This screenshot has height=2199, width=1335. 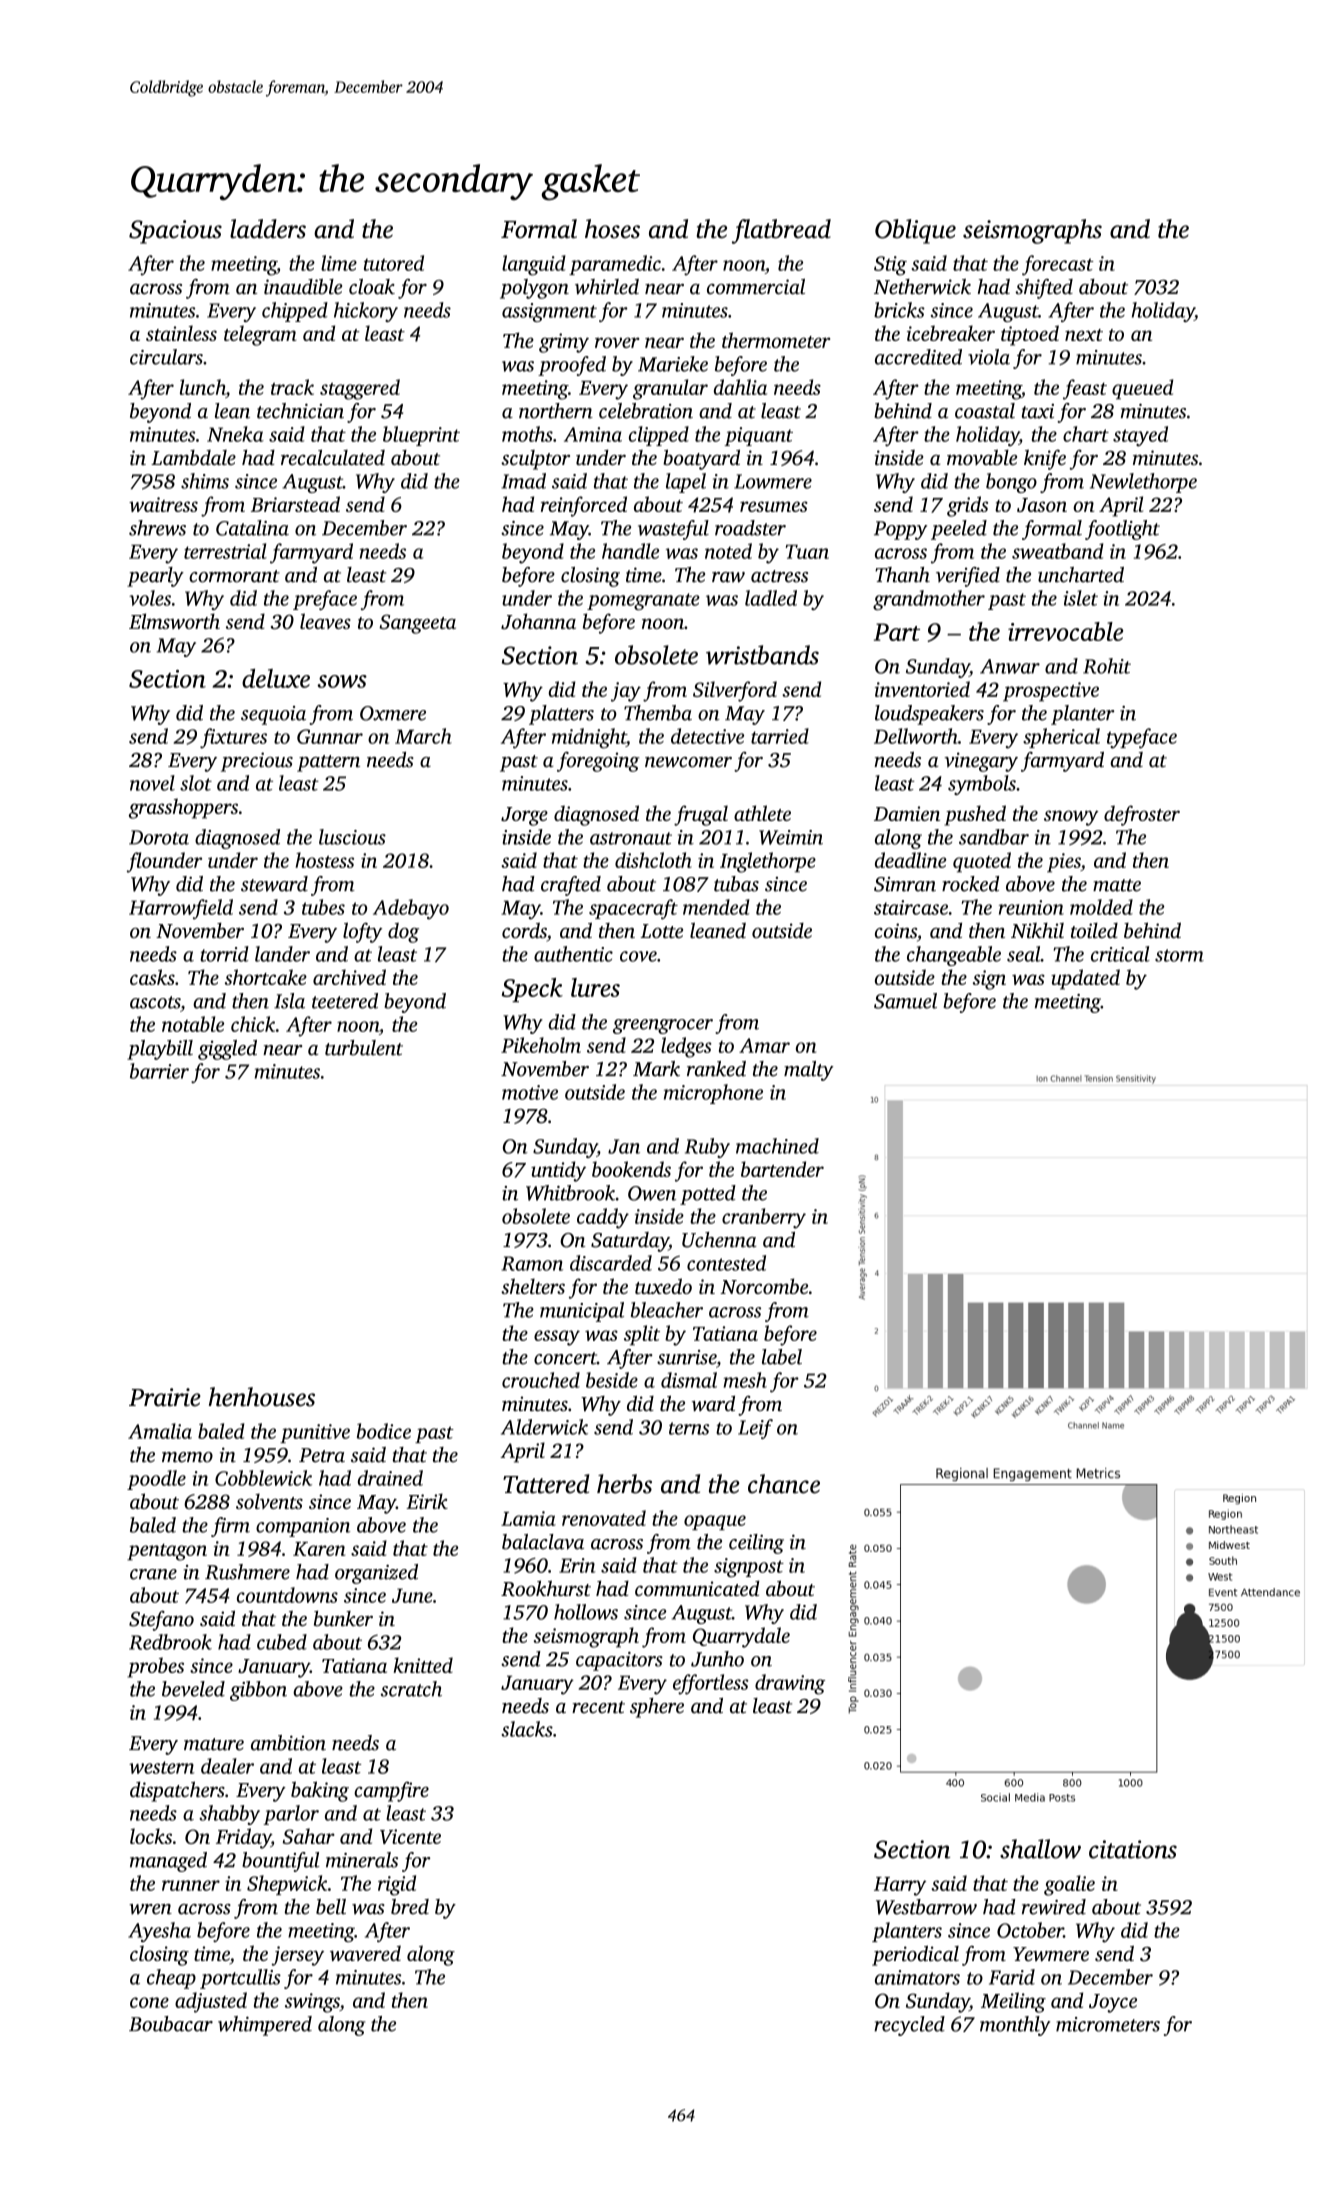 I want to click on Norcombe, so click(x=764, y=1286).
